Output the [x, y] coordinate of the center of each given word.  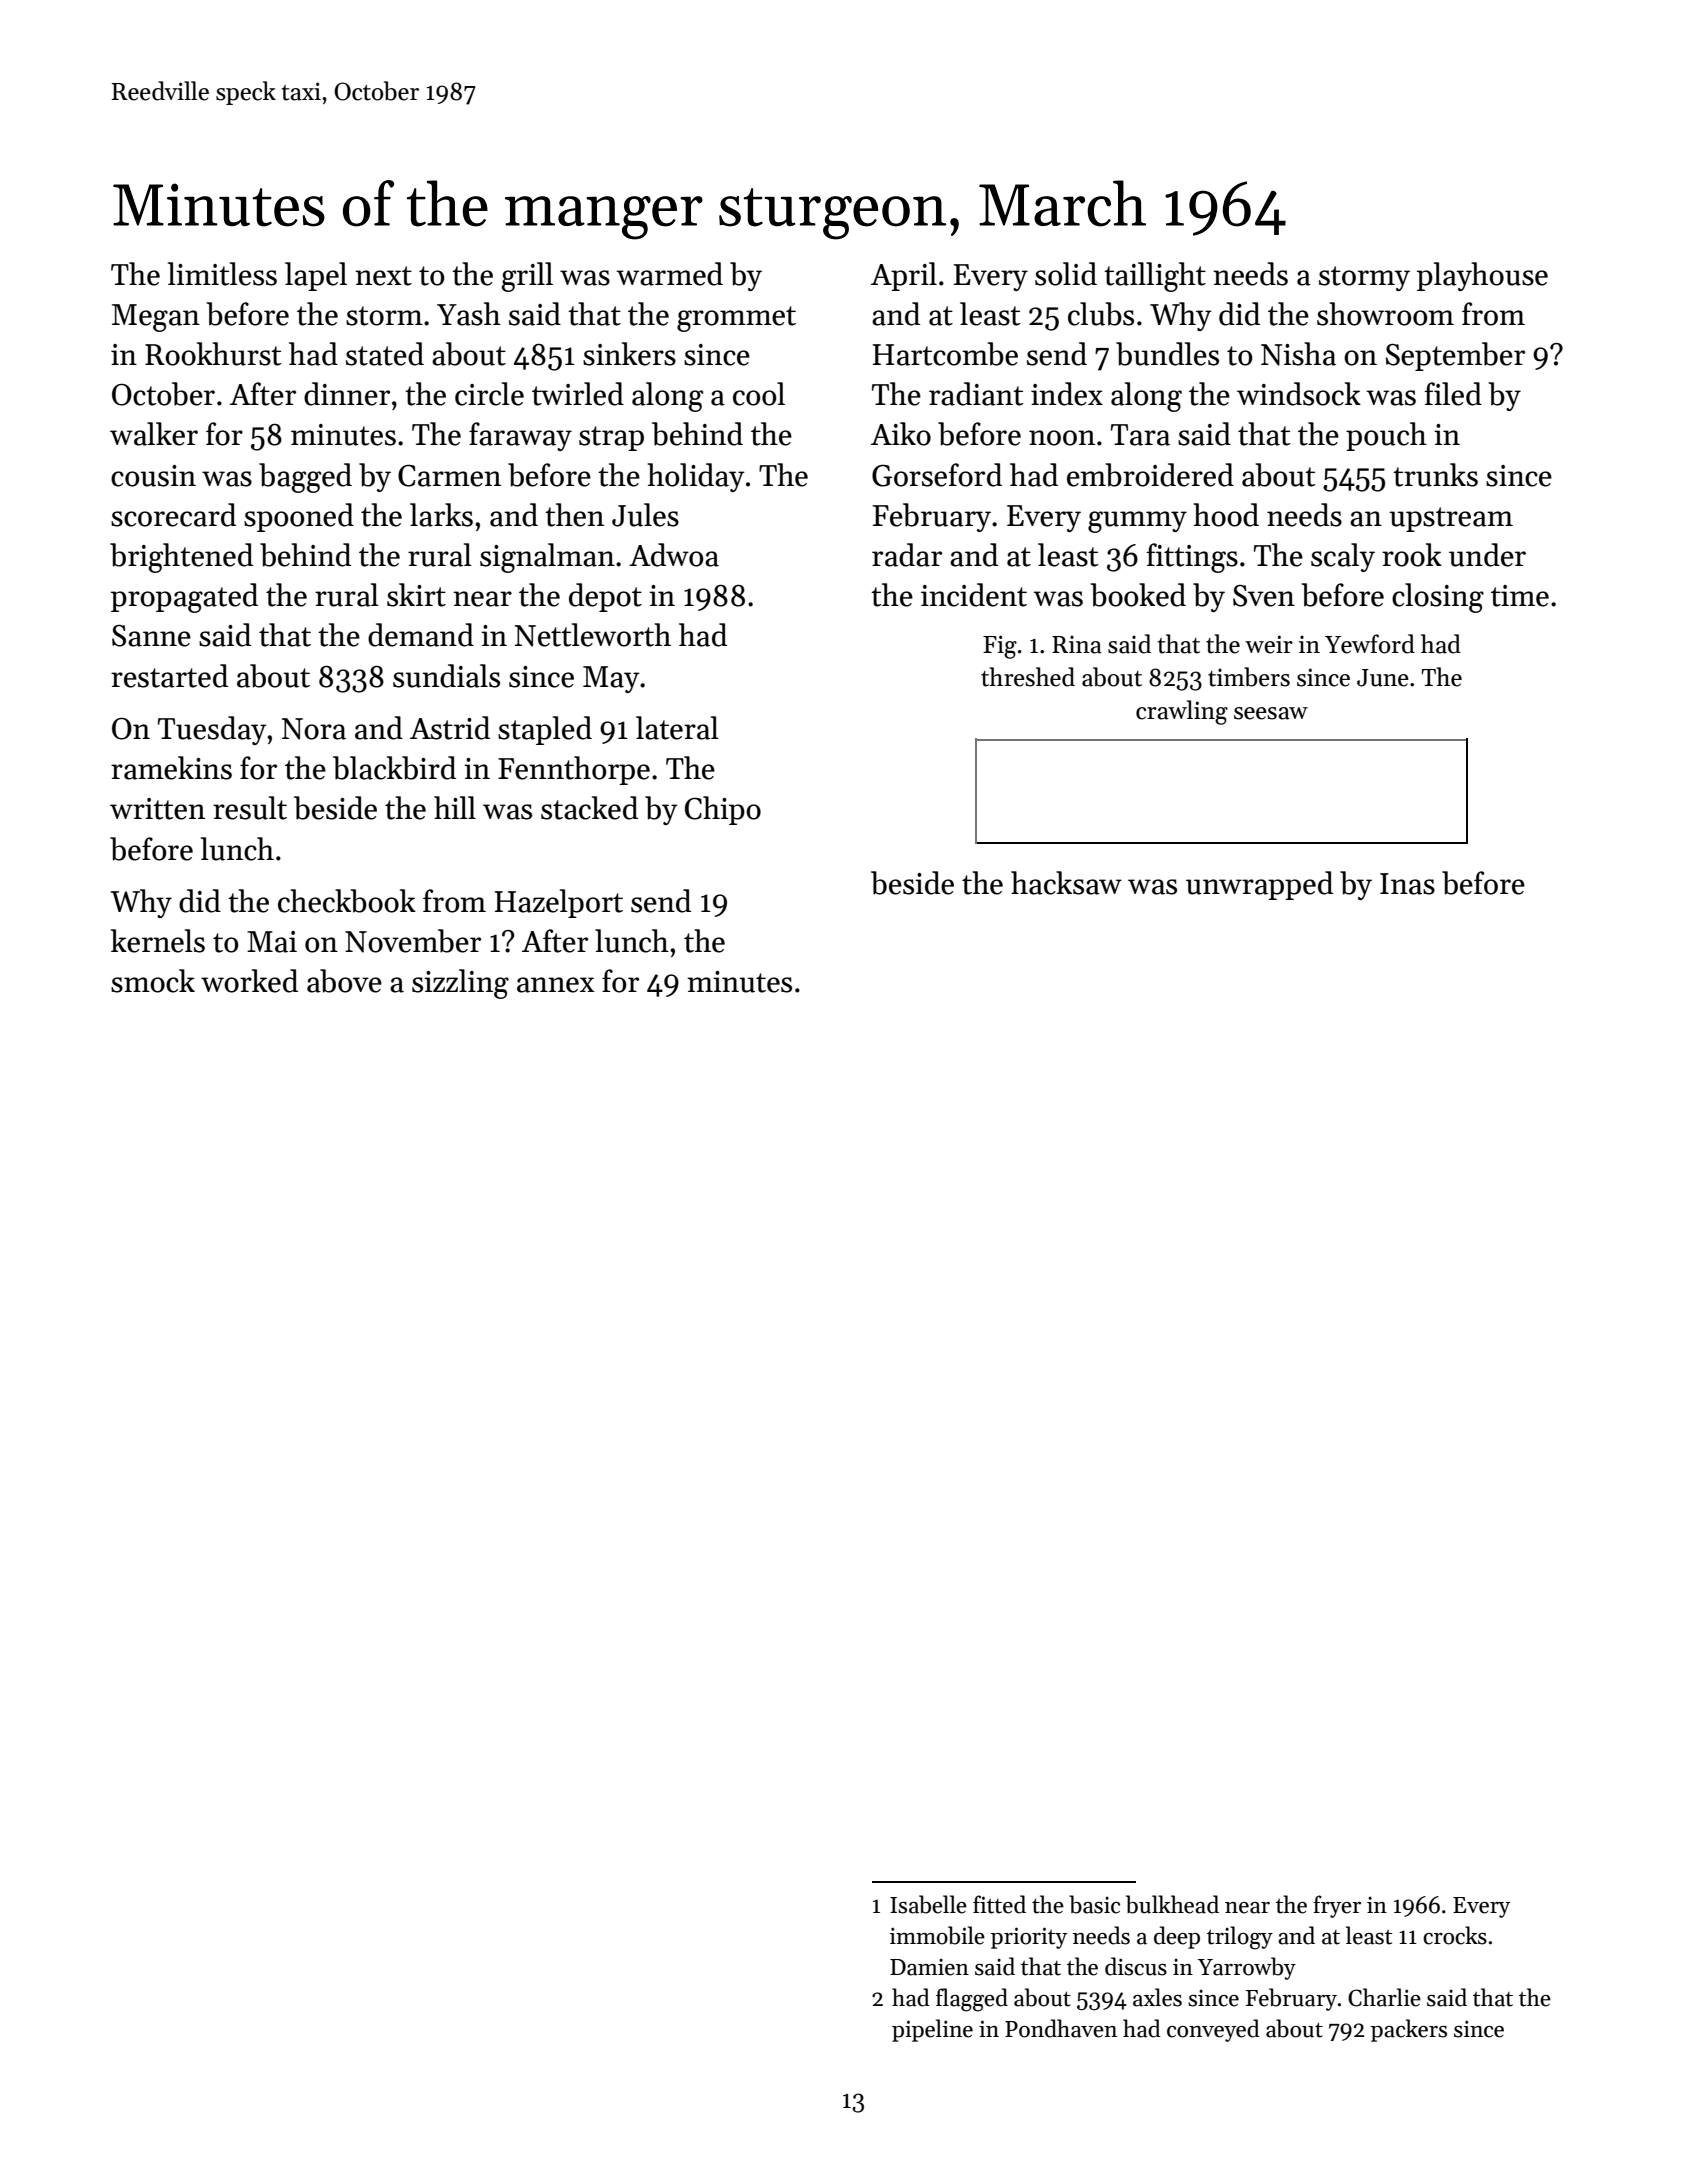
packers [1409, 2030]
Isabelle [928, 1904]
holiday [696, 477]
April [904, 276]
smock [153, 981]
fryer [1337, 1906]
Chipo [723, 810]
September [1455, 356]
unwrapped [1259, 885]
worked [249, 981]
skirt [416, 595]
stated [385, 354]
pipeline [932, 2030]
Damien [929, 1967]
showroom [1385, 314]
